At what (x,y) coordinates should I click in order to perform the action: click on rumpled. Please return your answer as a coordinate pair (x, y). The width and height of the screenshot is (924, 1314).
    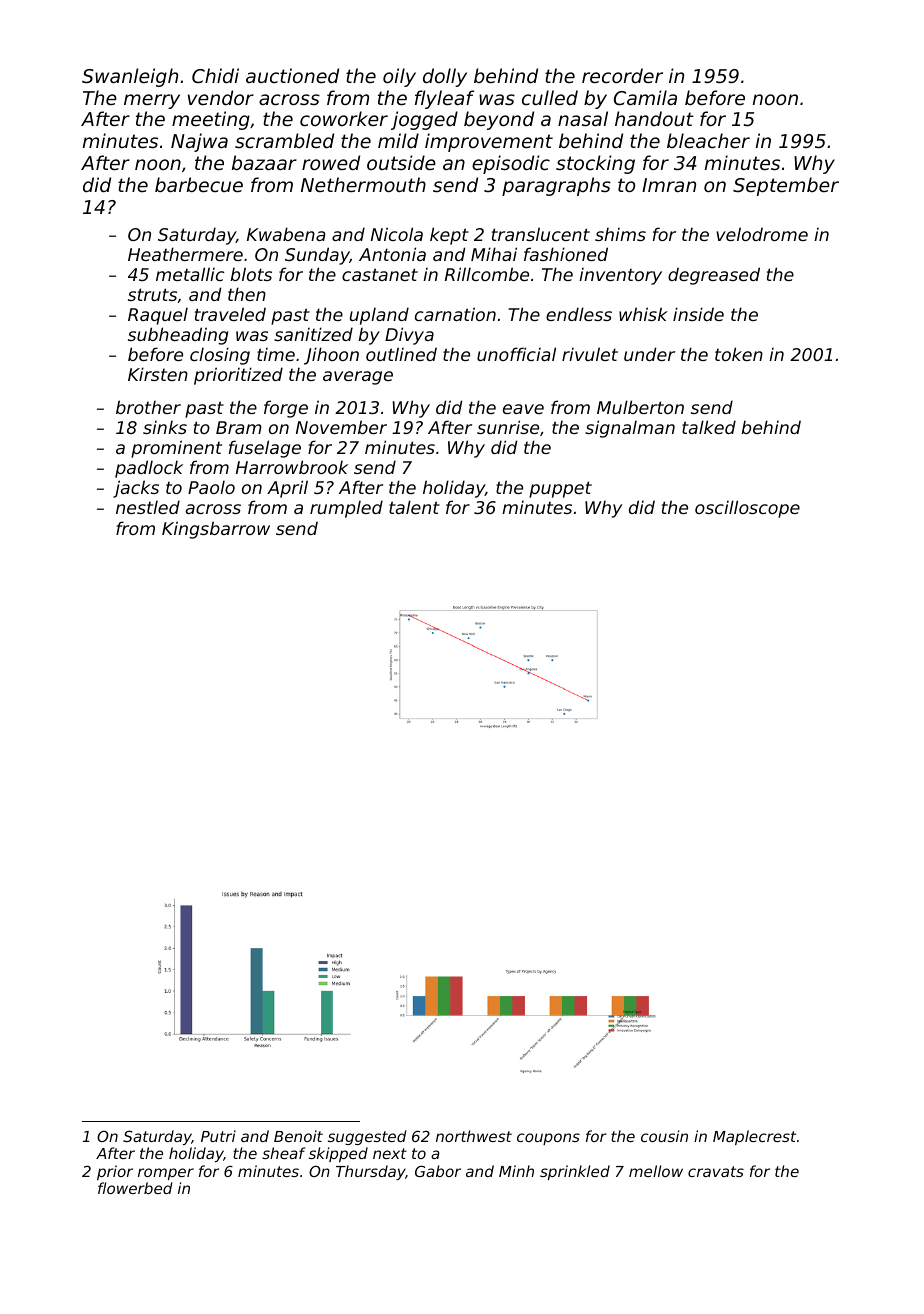
    Looking at the image, I should click on (346, 509).
